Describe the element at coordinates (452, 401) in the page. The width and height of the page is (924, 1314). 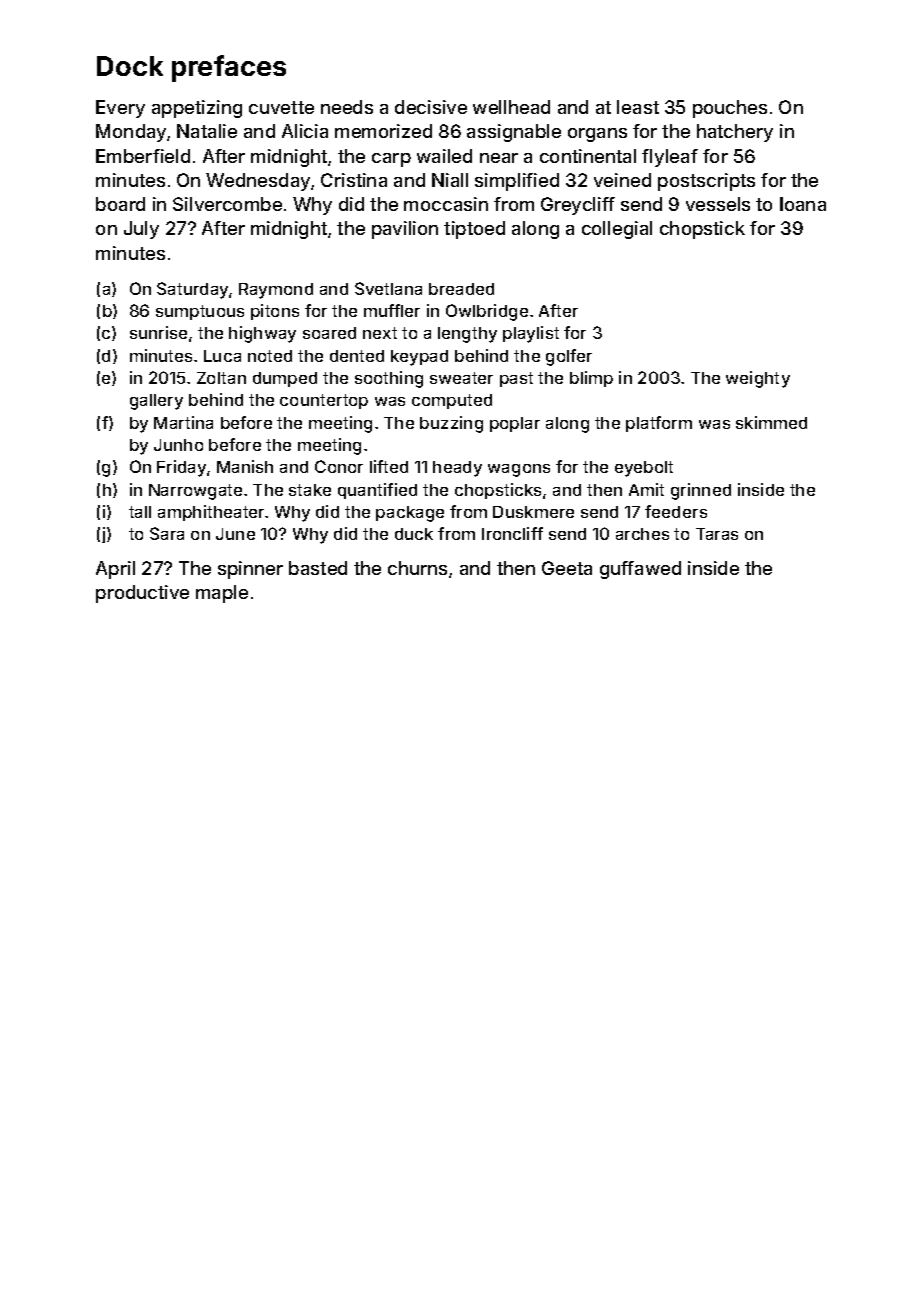
I see `computed` at that location.
